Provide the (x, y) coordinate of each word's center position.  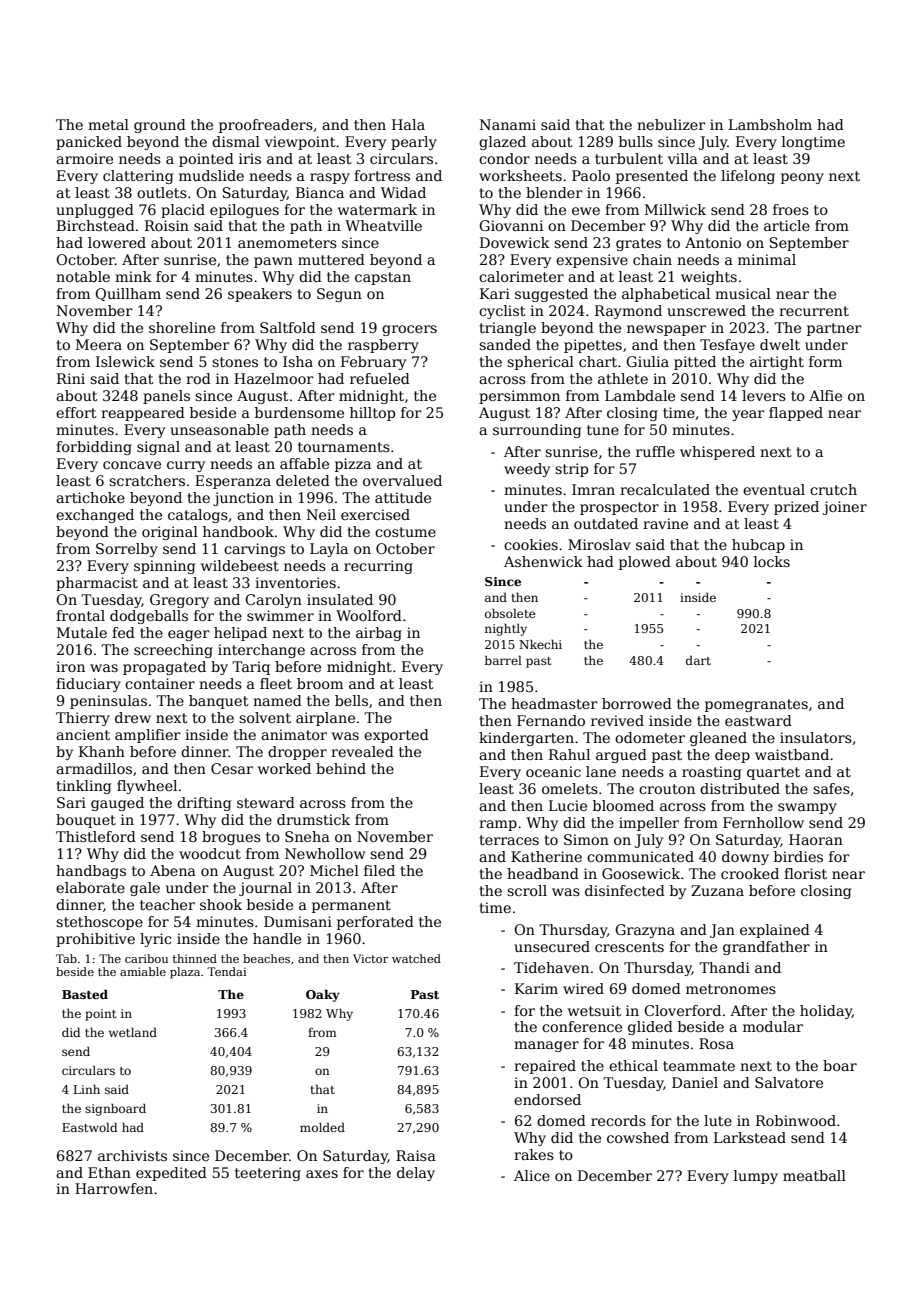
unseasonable (219, 429)
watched (416, 958)
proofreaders (266, 126)
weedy (527, 470)
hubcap (758, 546)
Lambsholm (770, 124)
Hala (408, 124)
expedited (171, 1174)
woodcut (210, 853)
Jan (722, 931)
